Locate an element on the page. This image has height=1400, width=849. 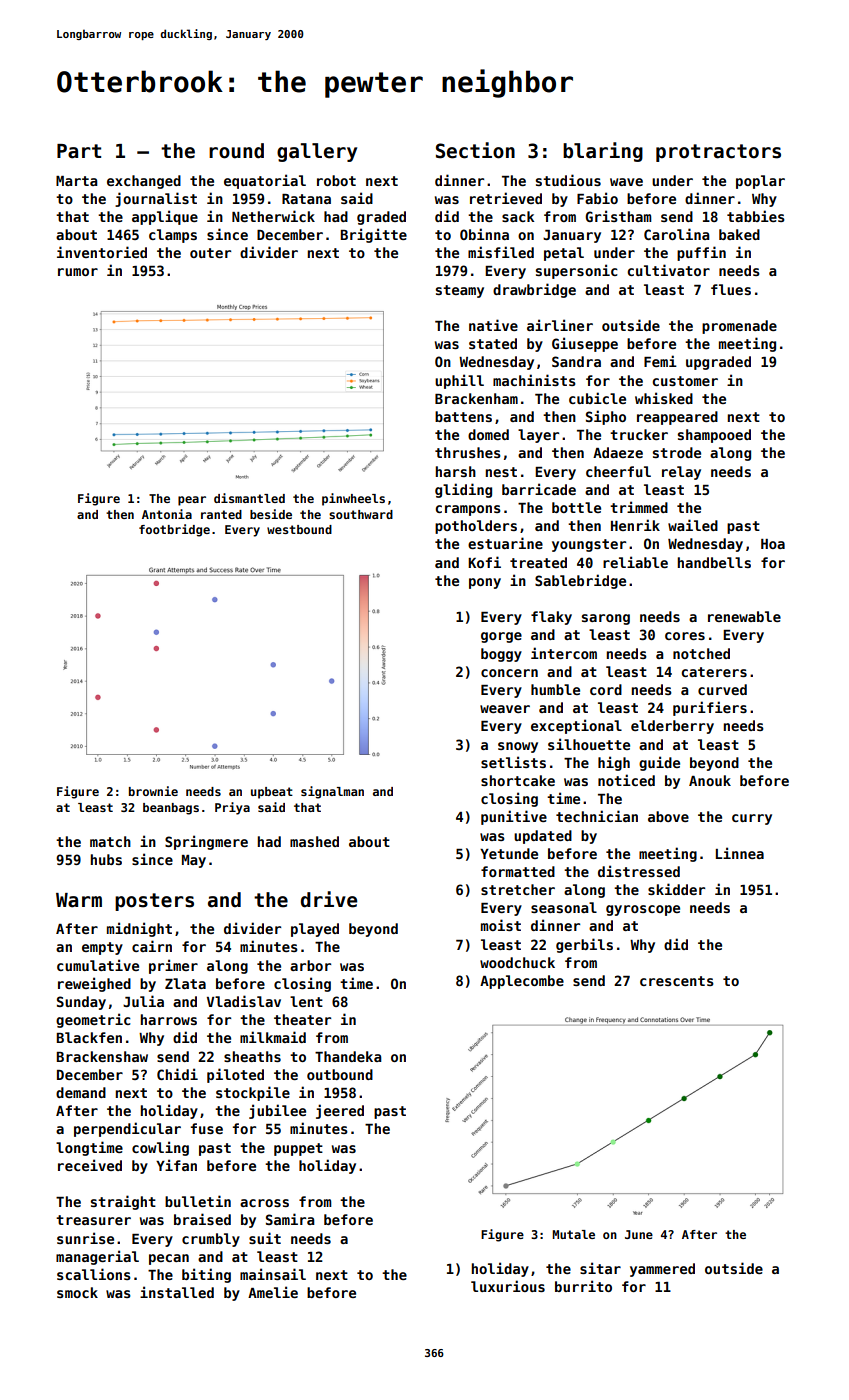
installed is located at coordinates (177, 1292).
